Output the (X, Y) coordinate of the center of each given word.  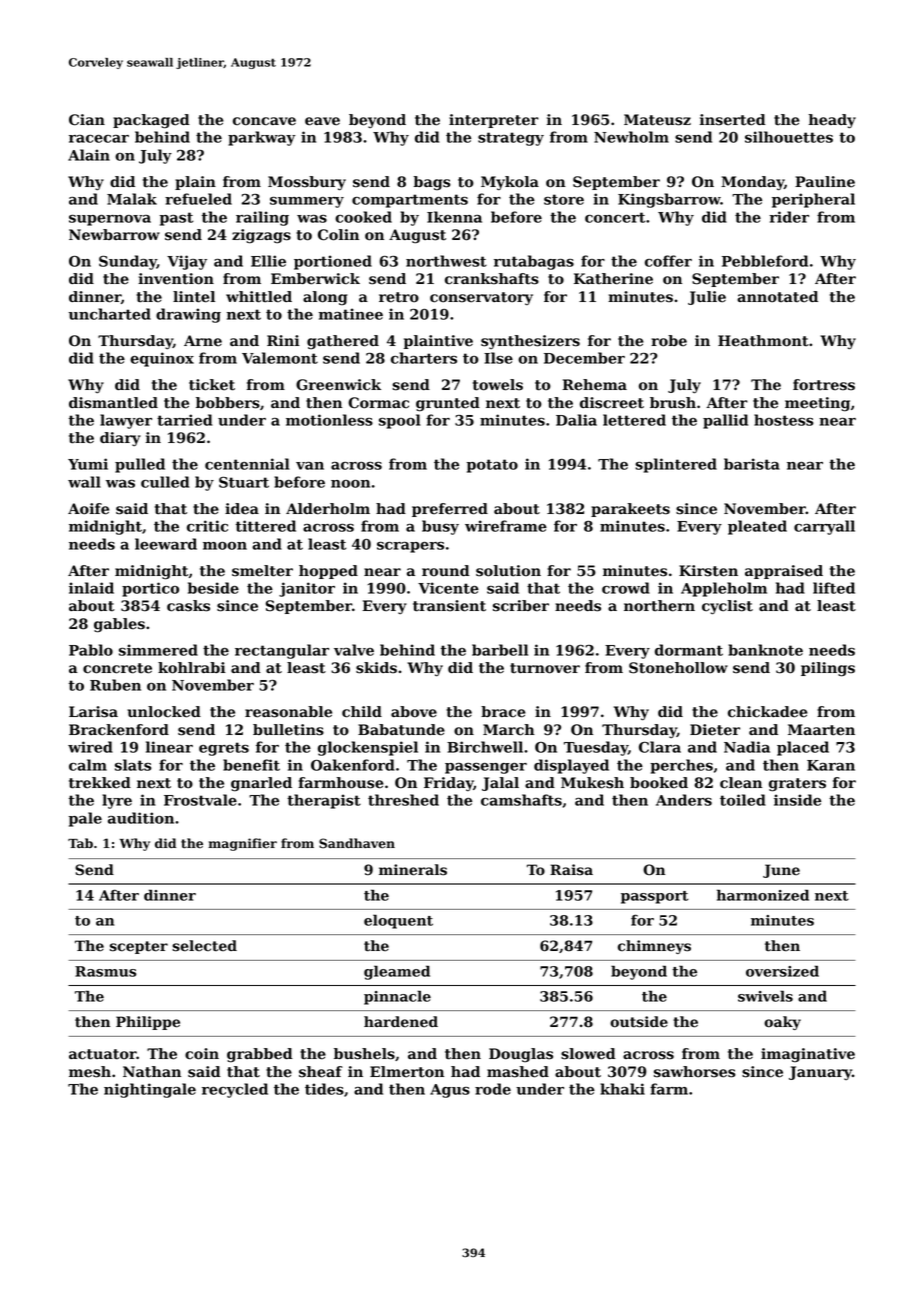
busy (440, 527)
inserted (733, 120)
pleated (757, 527)
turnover (545, 668)
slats (133, 765)
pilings (828, 669)
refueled (198, 199)
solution (508, 571)
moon (225, 545)
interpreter (494, 121)
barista (752, 464)
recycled (235, 1090)
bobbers (228, 403)
